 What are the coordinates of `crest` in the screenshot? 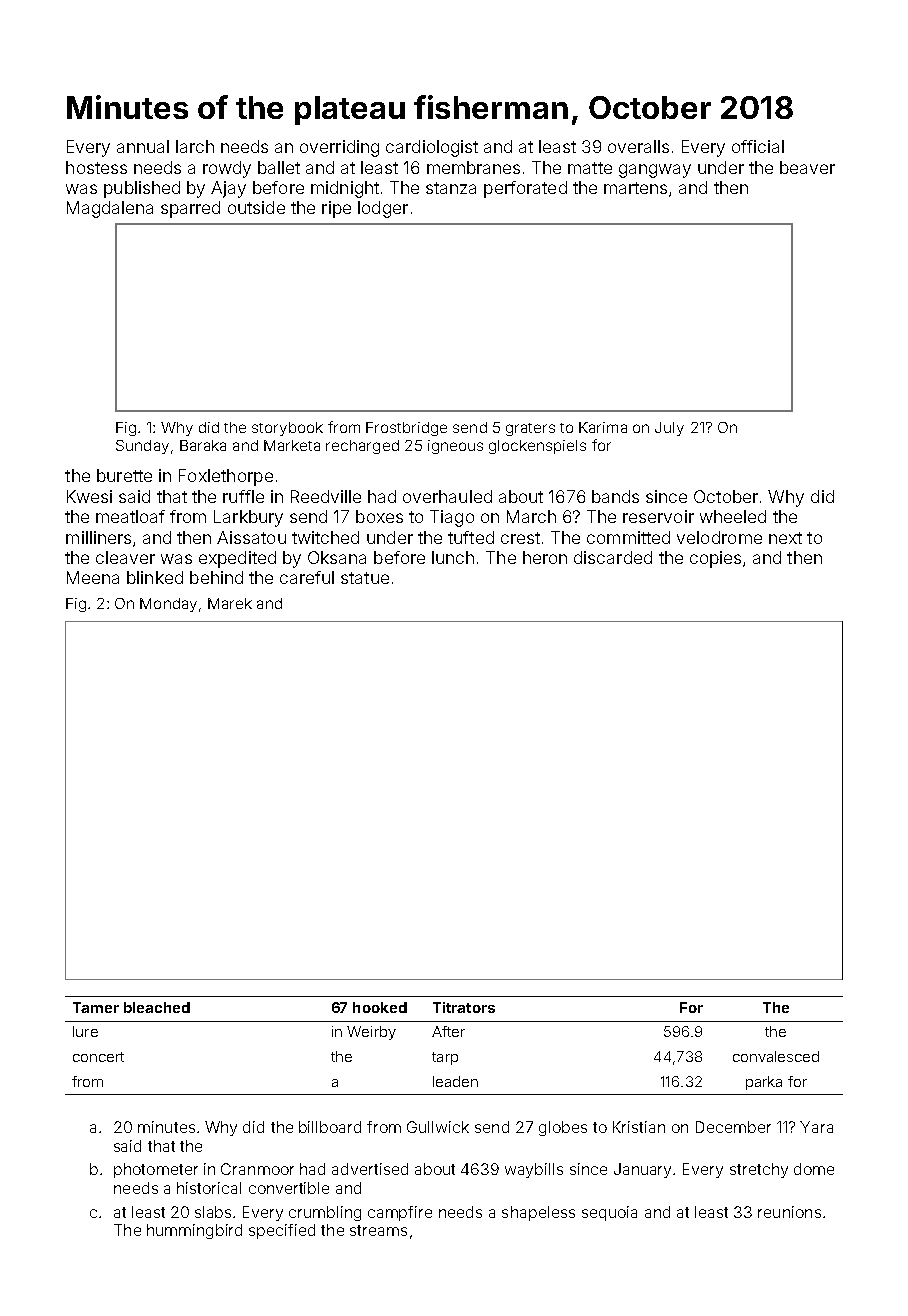 It's located at (520, 538).
